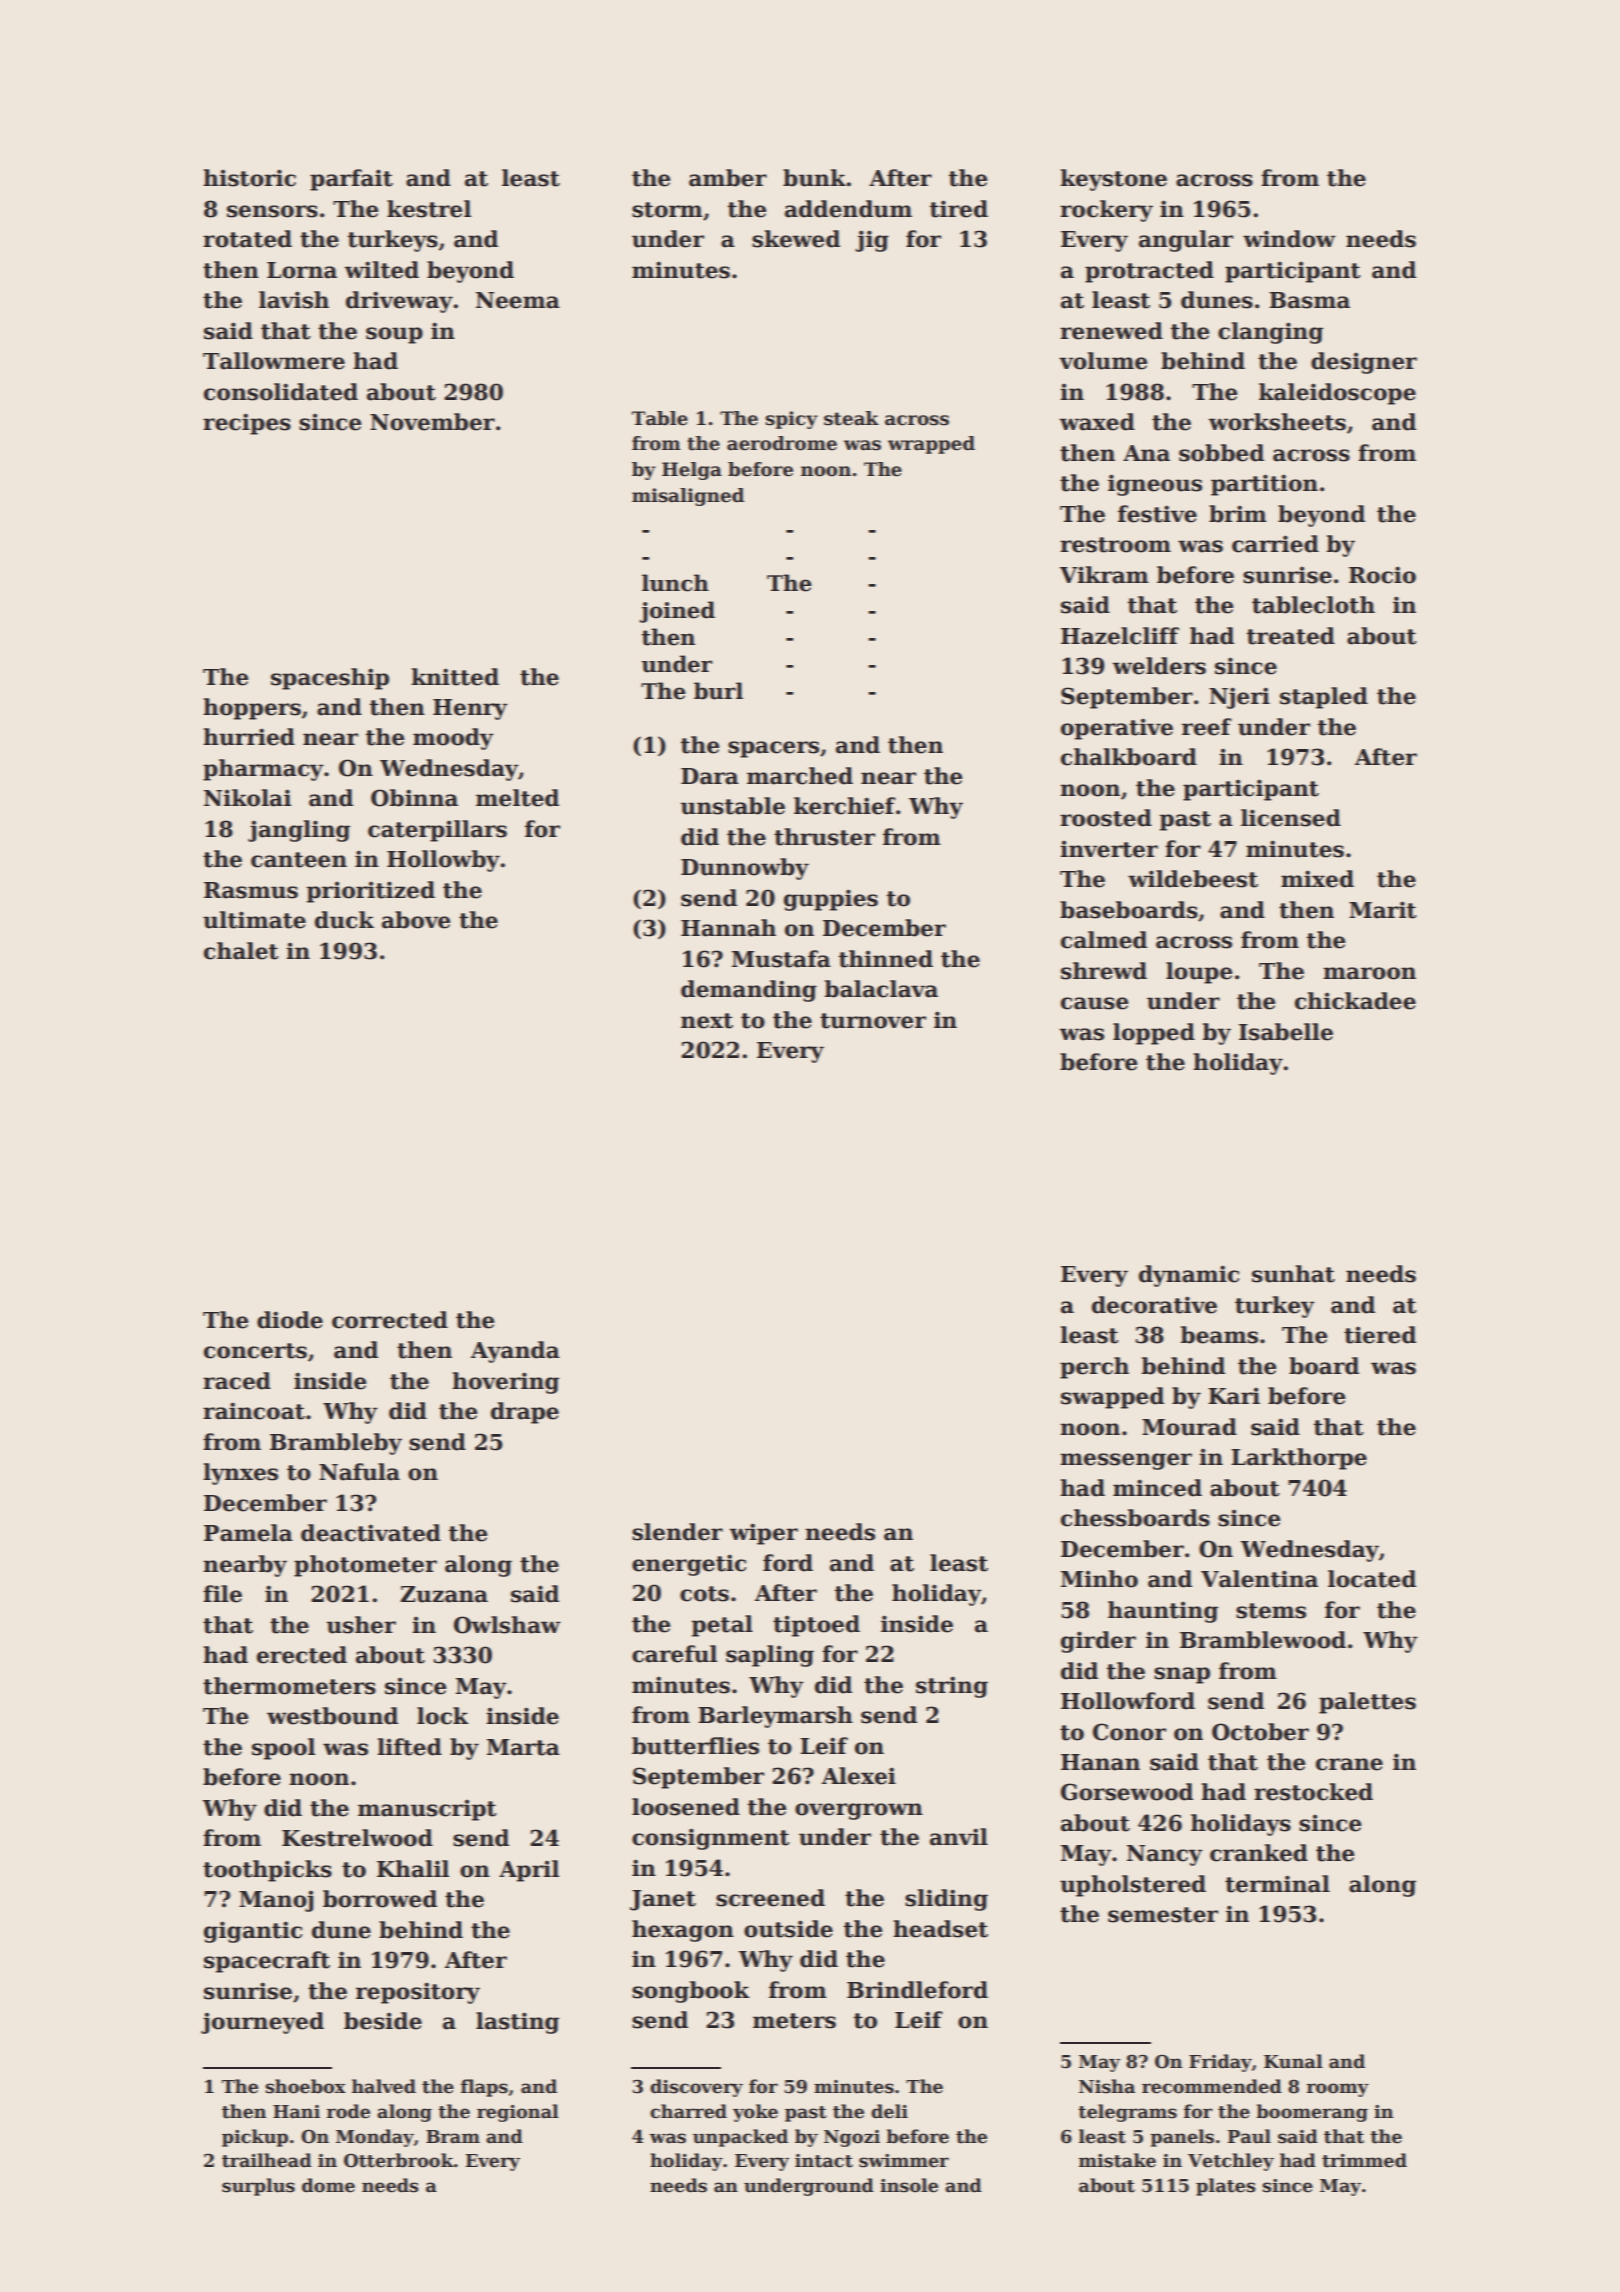 This screenshot has height=2292, width=1620. Describe the element at coordinates (1104, 940) in the screenshot. I see `calmed` at that location.
